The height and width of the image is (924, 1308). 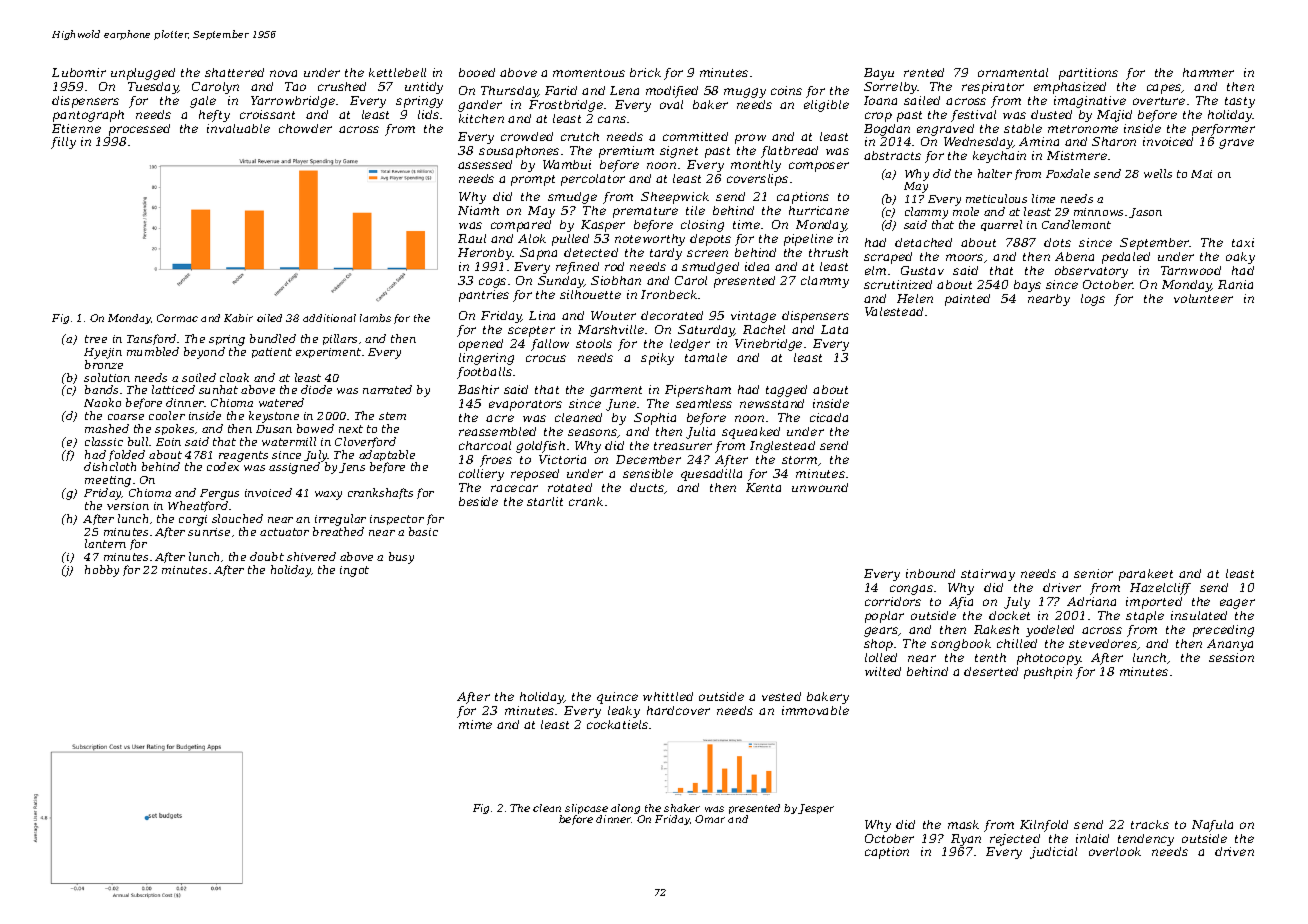 I want to click on slipcase, so click(x=586, y=809).
